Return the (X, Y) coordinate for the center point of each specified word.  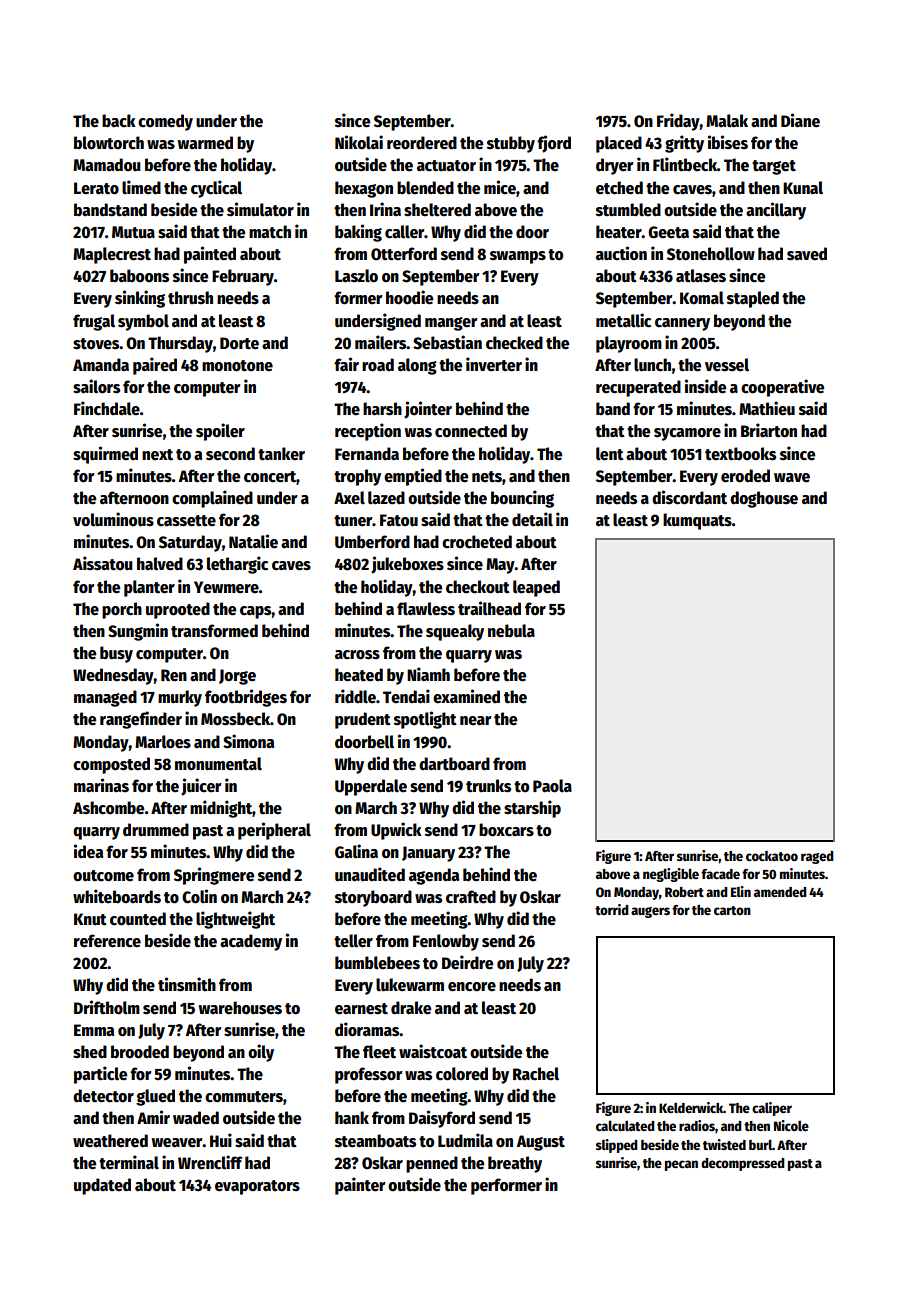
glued (155, 1097)
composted (111, 765)
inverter (494, 364)
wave (792, 478)
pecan (681, 1165)
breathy (515, 1164)
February (243, 277)
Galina (356, 851)
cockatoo (772, 856)
